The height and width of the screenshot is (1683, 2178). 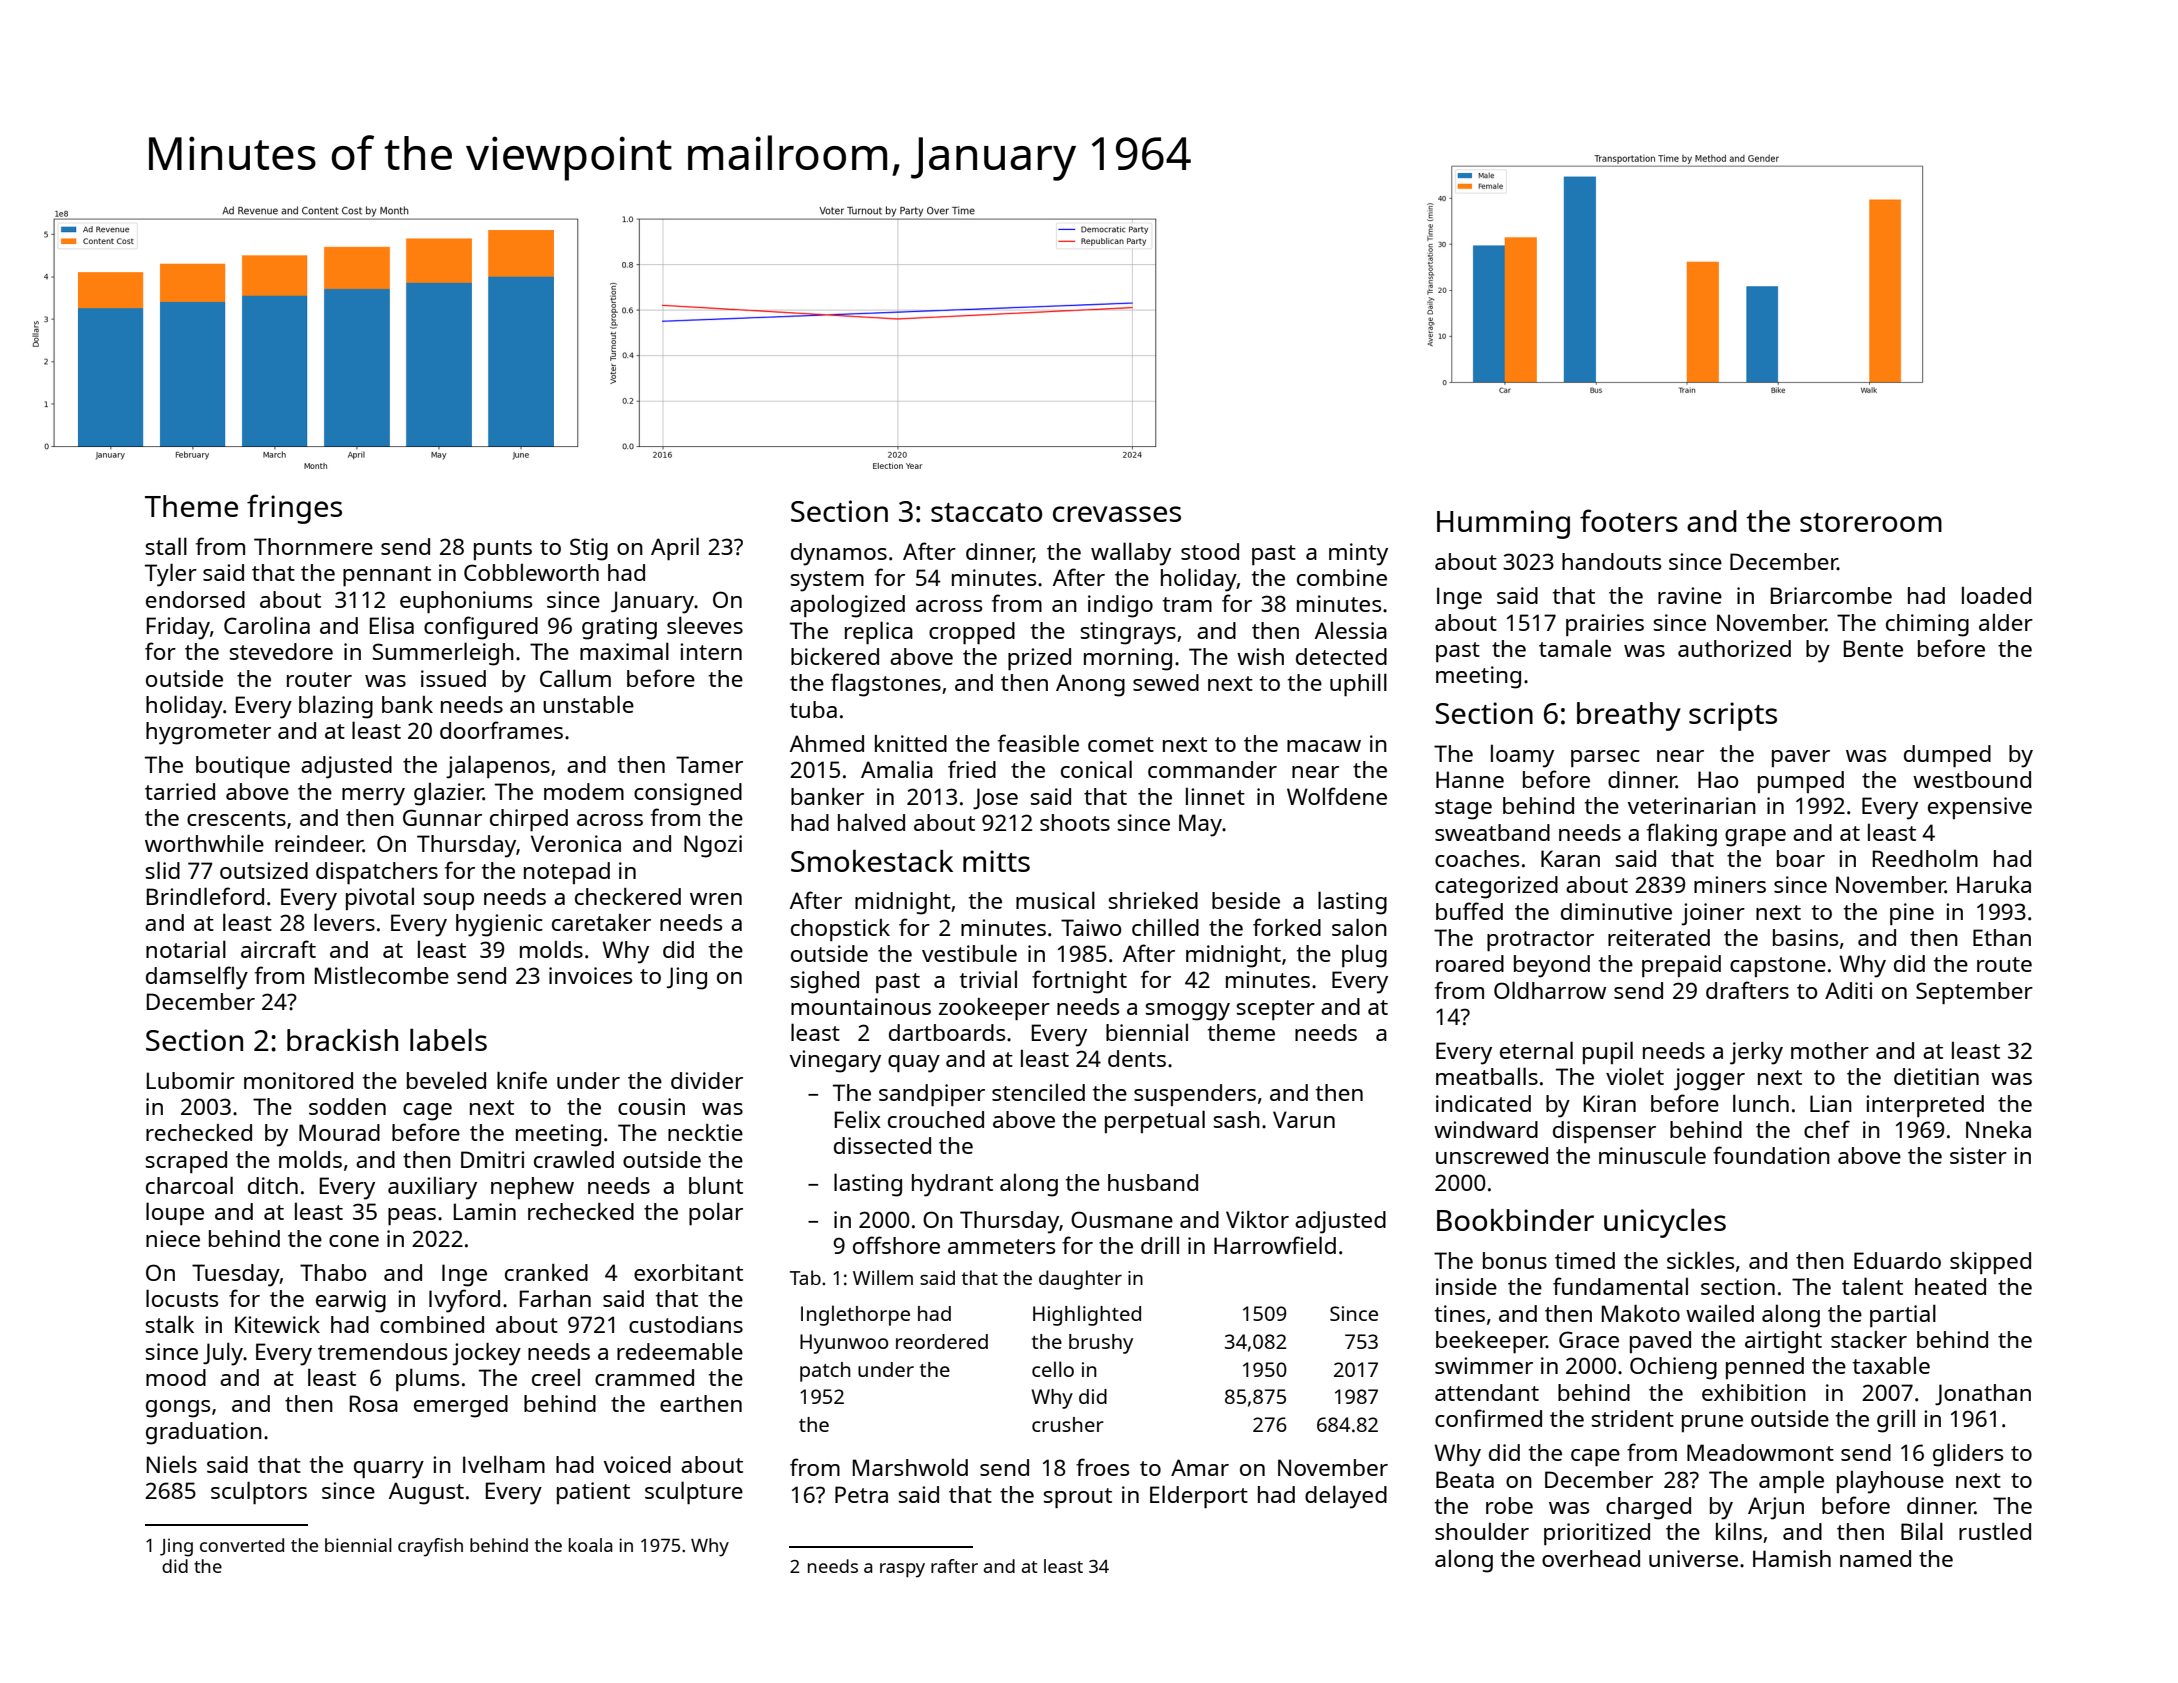 I want to click on Stig, so click(x=589, y=549).
